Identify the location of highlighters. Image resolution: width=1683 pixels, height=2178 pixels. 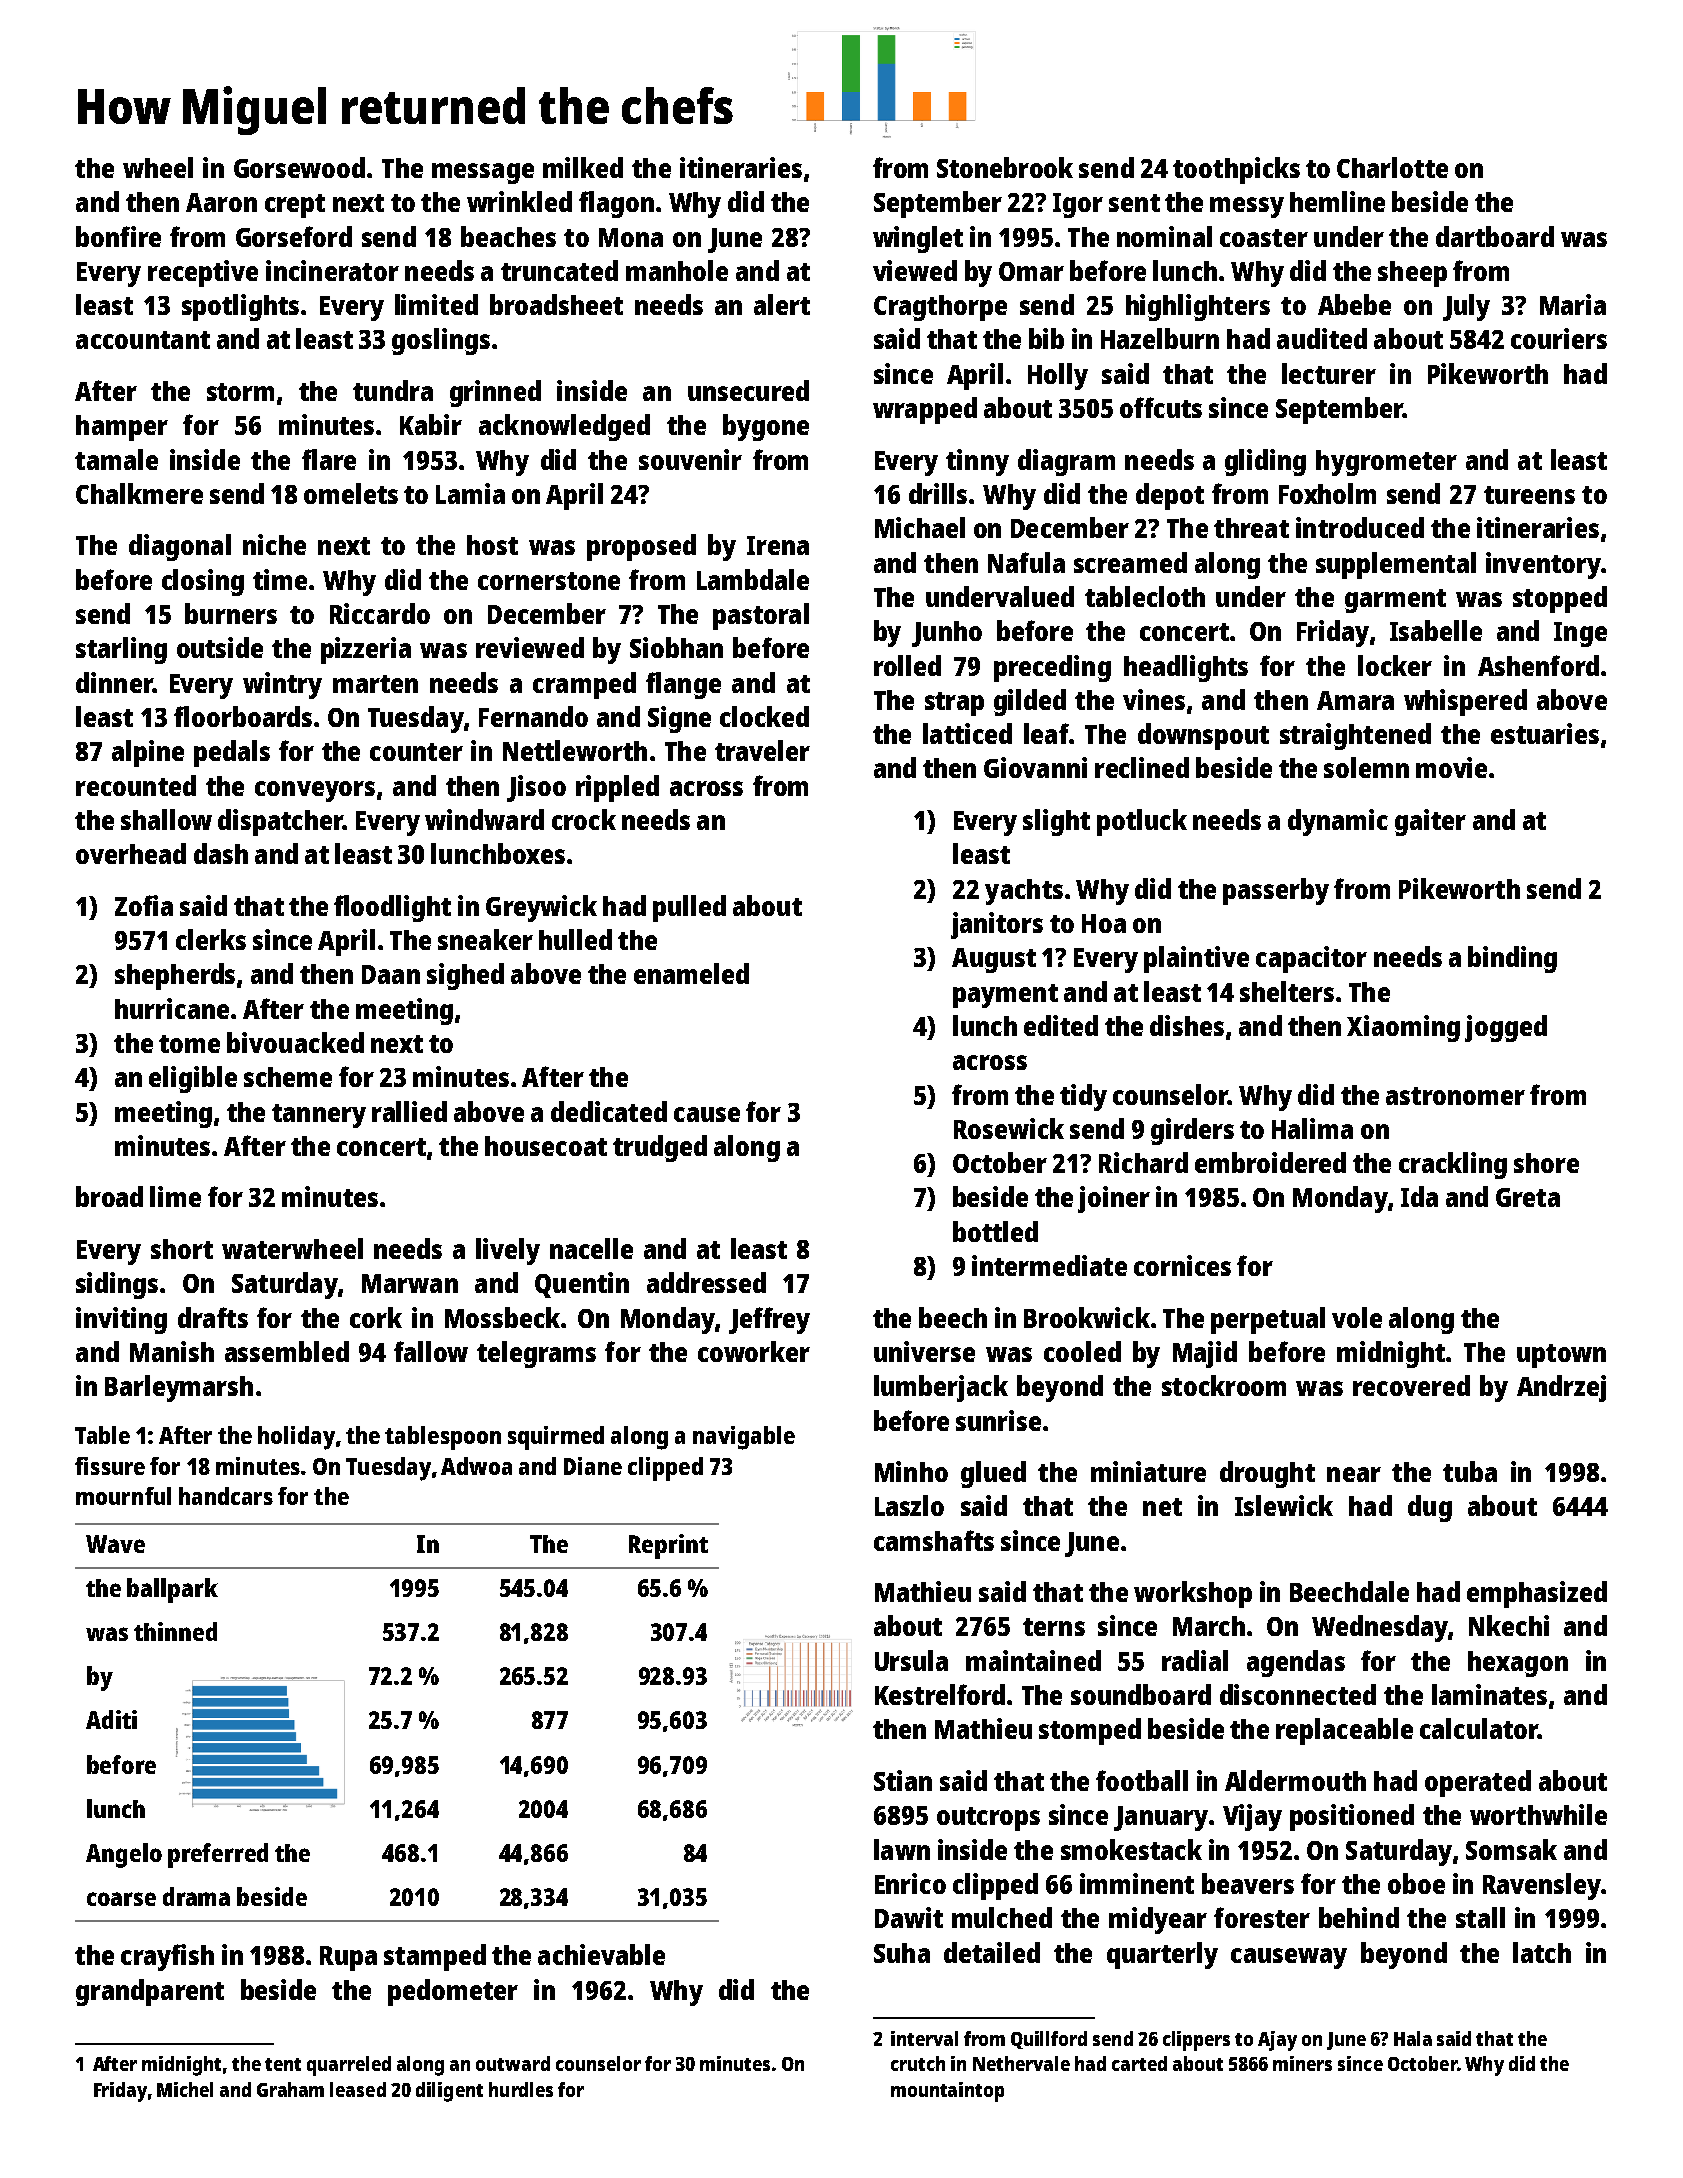
(1198, 307).
